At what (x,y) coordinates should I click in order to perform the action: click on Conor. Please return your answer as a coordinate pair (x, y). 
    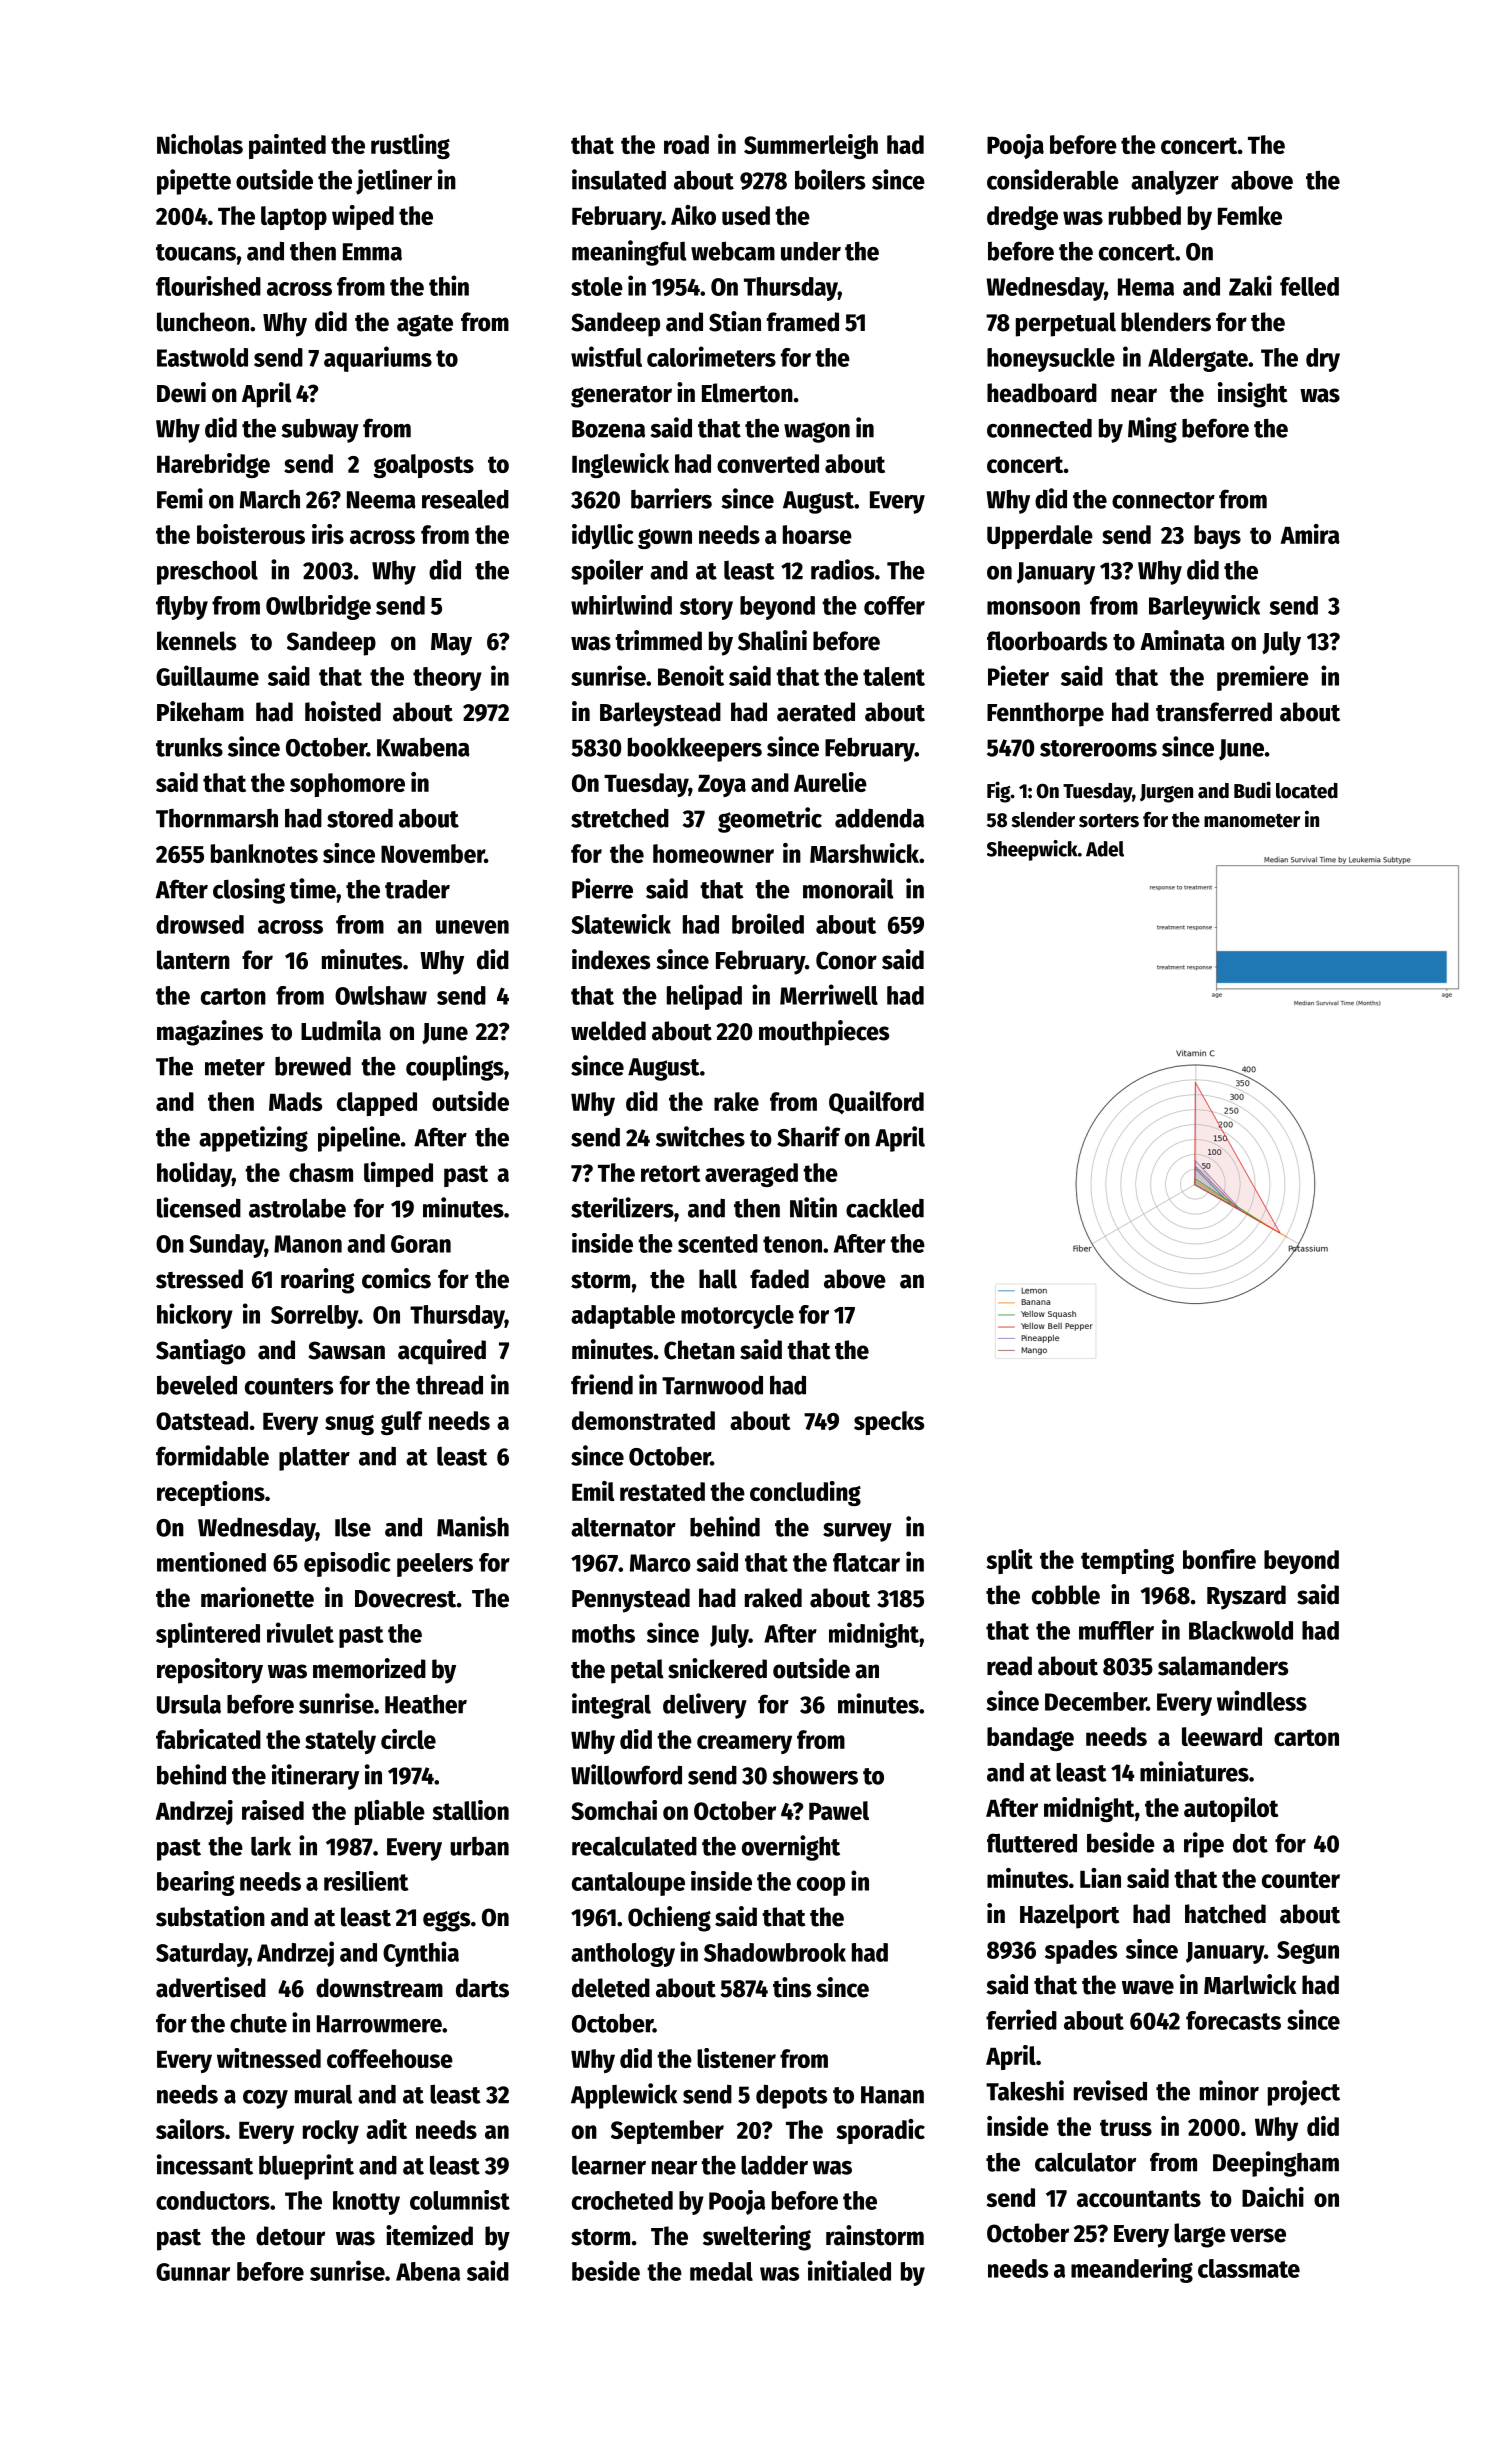
    Looking at the image, I should click on (846, 960).
